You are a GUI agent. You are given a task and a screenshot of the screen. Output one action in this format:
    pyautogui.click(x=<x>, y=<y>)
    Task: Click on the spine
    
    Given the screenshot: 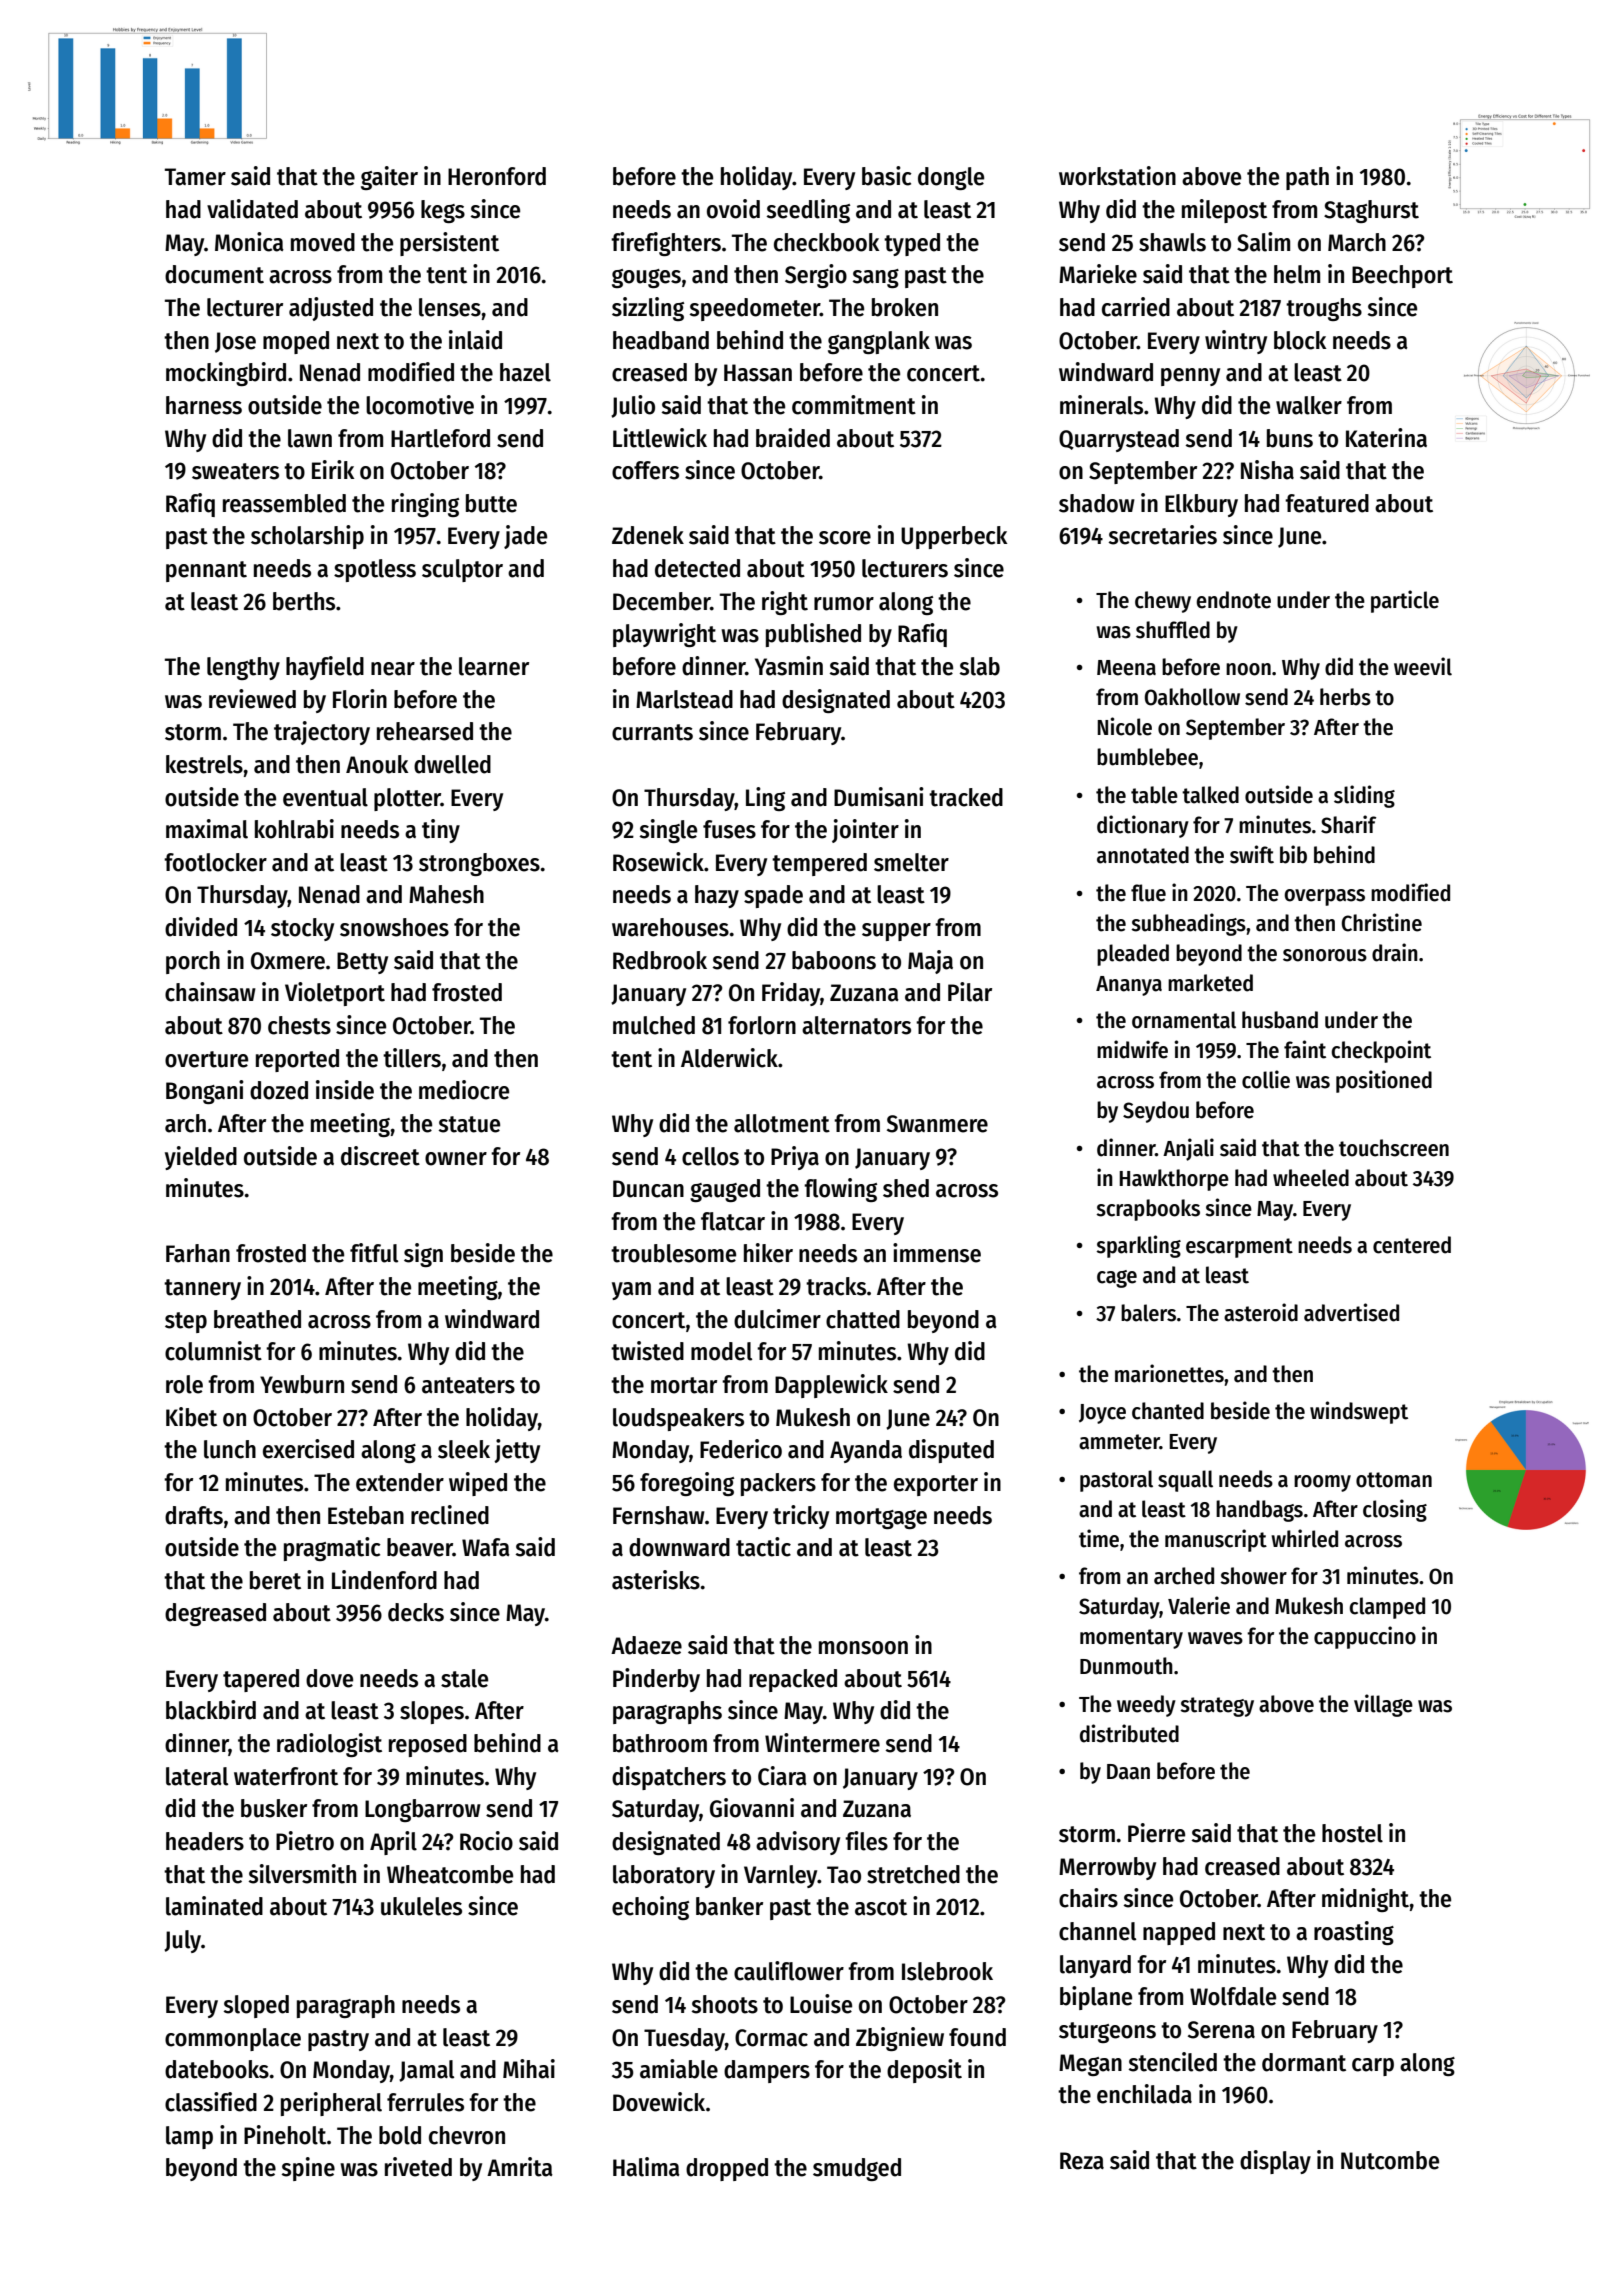 What is the action you would take?
    pyautogui.click(x=308, y=2169)
